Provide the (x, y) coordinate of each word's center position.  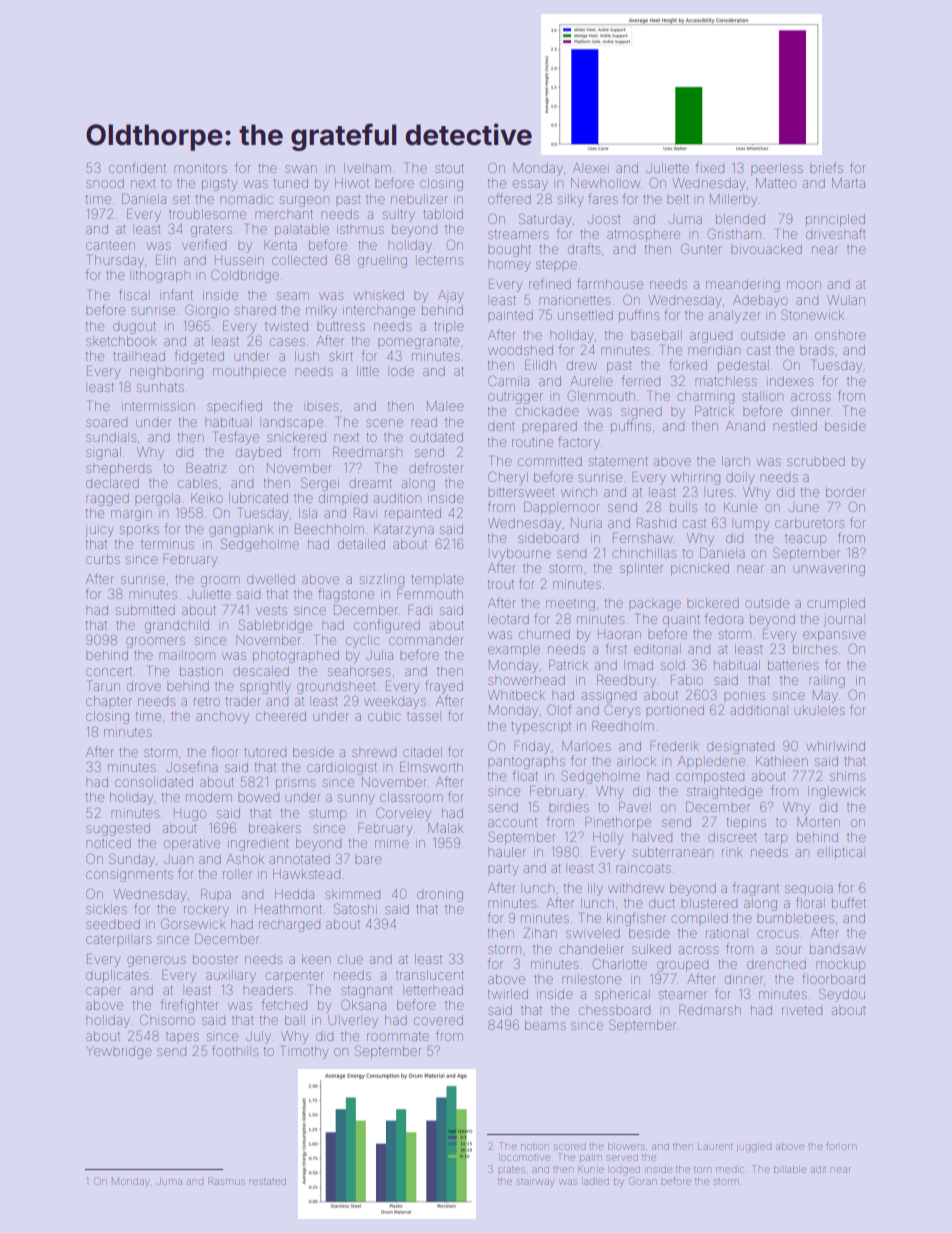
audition (397, 498)
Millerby (733, 200)
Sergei (320, 484)
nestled (795, 426)
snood (105, 183)
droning (440, 895)
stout (449, 168)
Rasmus (226, 1181)
